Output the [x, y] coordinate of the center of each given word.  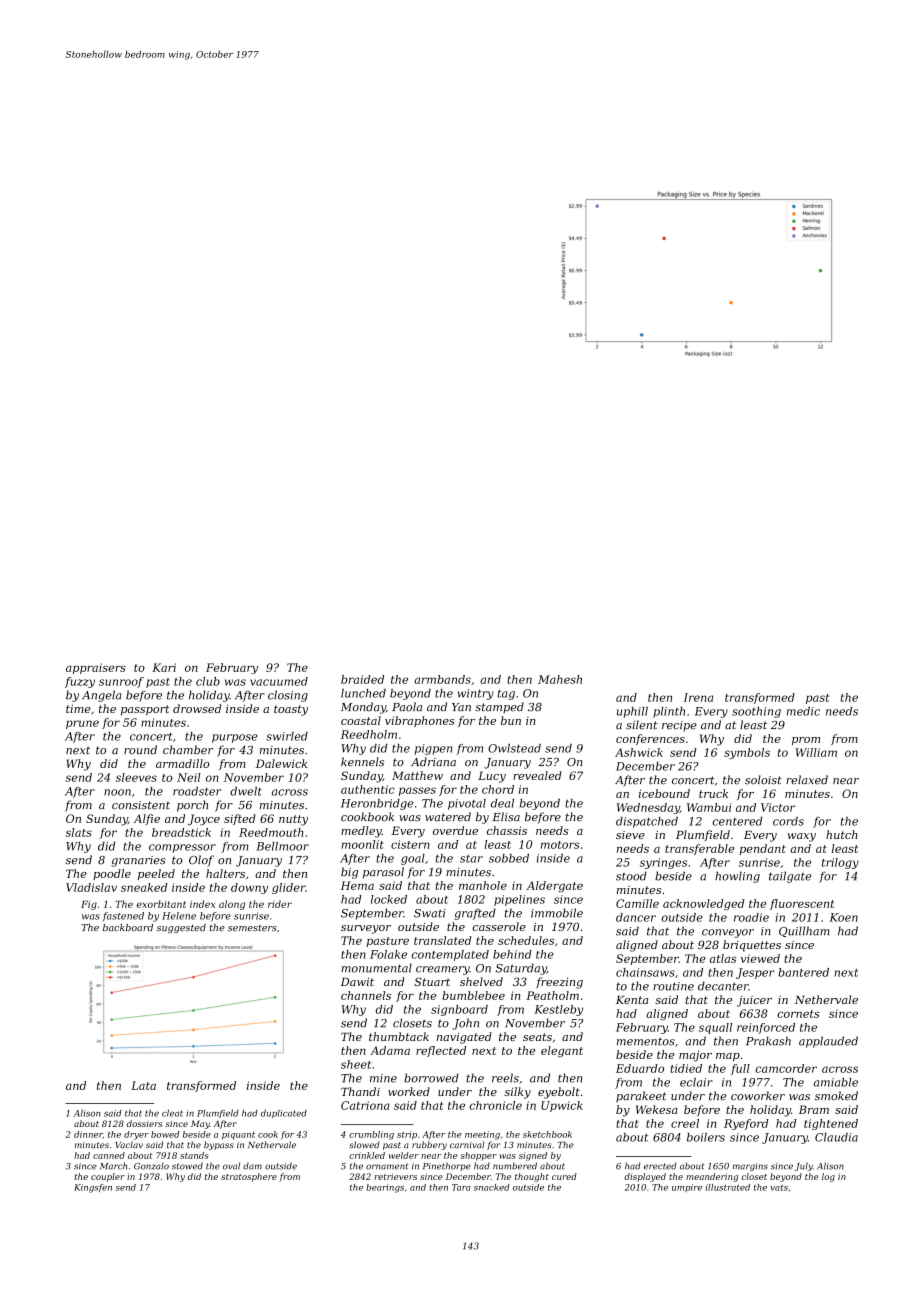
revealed [537, 775]
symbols [747, 753]
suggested [181, 928]
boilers [706, 1137]
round [140, 750]
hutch [841, 834]
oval [231, 1166]
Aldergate [554, 886]
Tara [461, 1187]
